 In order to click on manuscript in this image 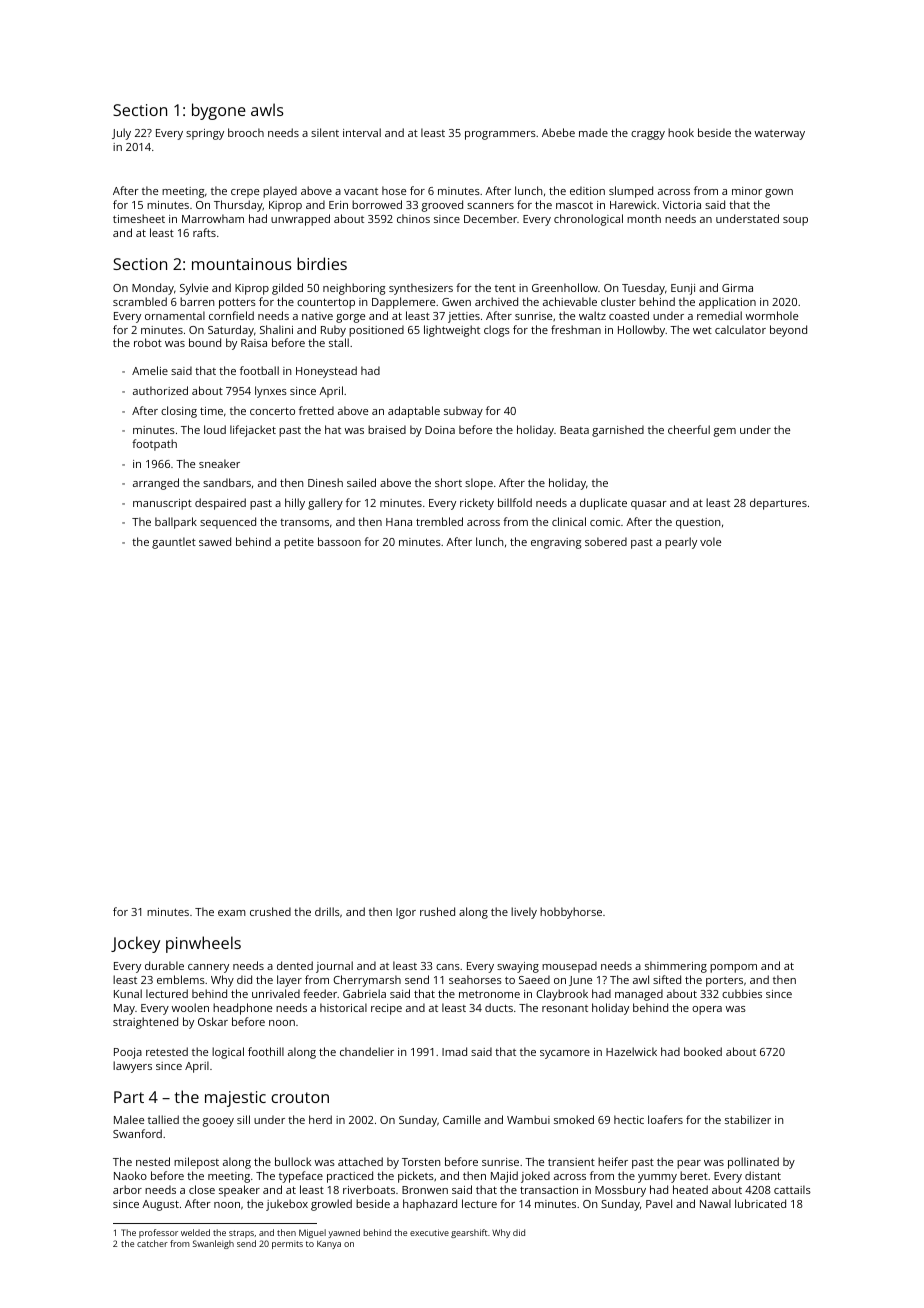, I will do `click(162, 504)`.
